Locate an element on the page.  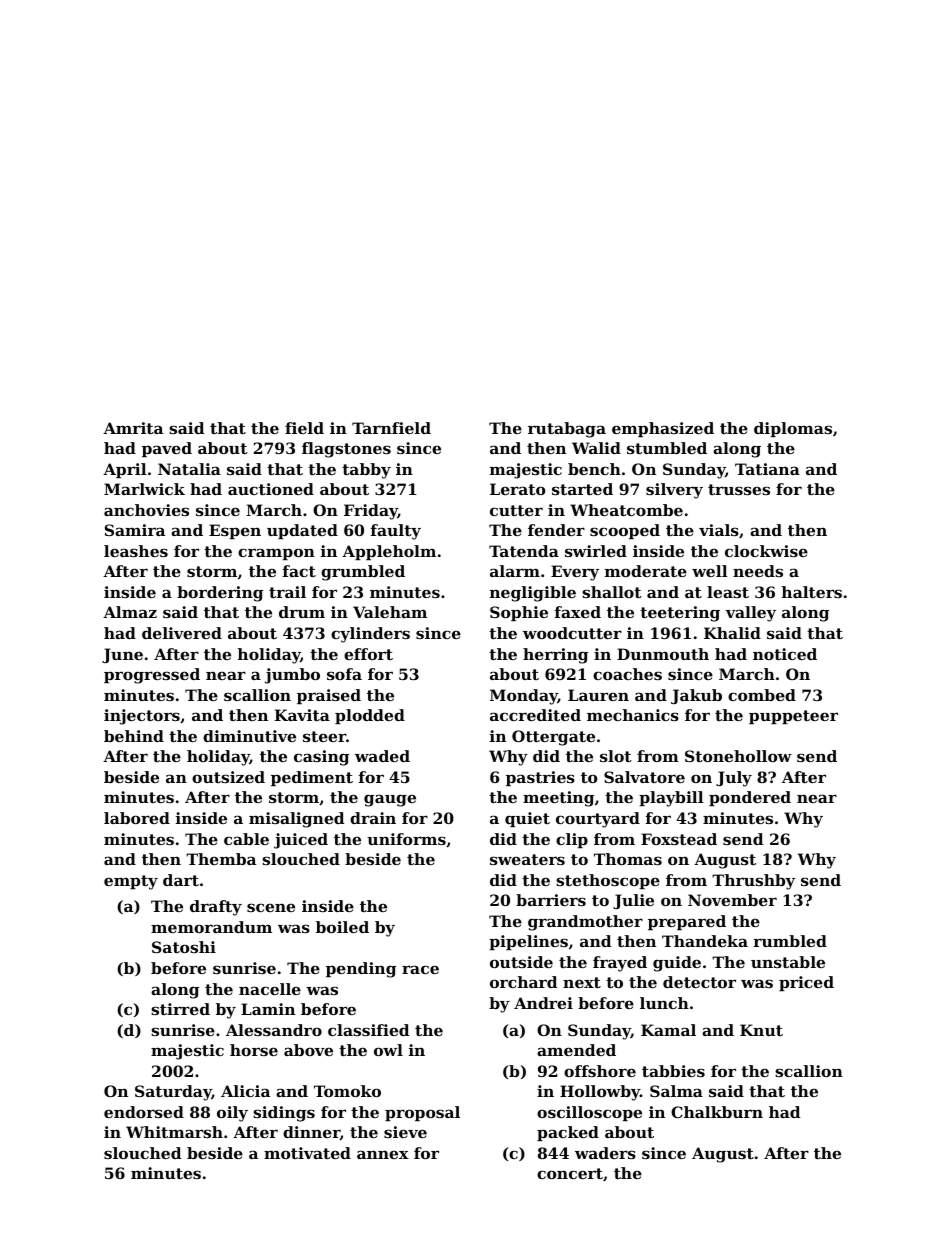
Themba is located at coordinates (221, 859).
